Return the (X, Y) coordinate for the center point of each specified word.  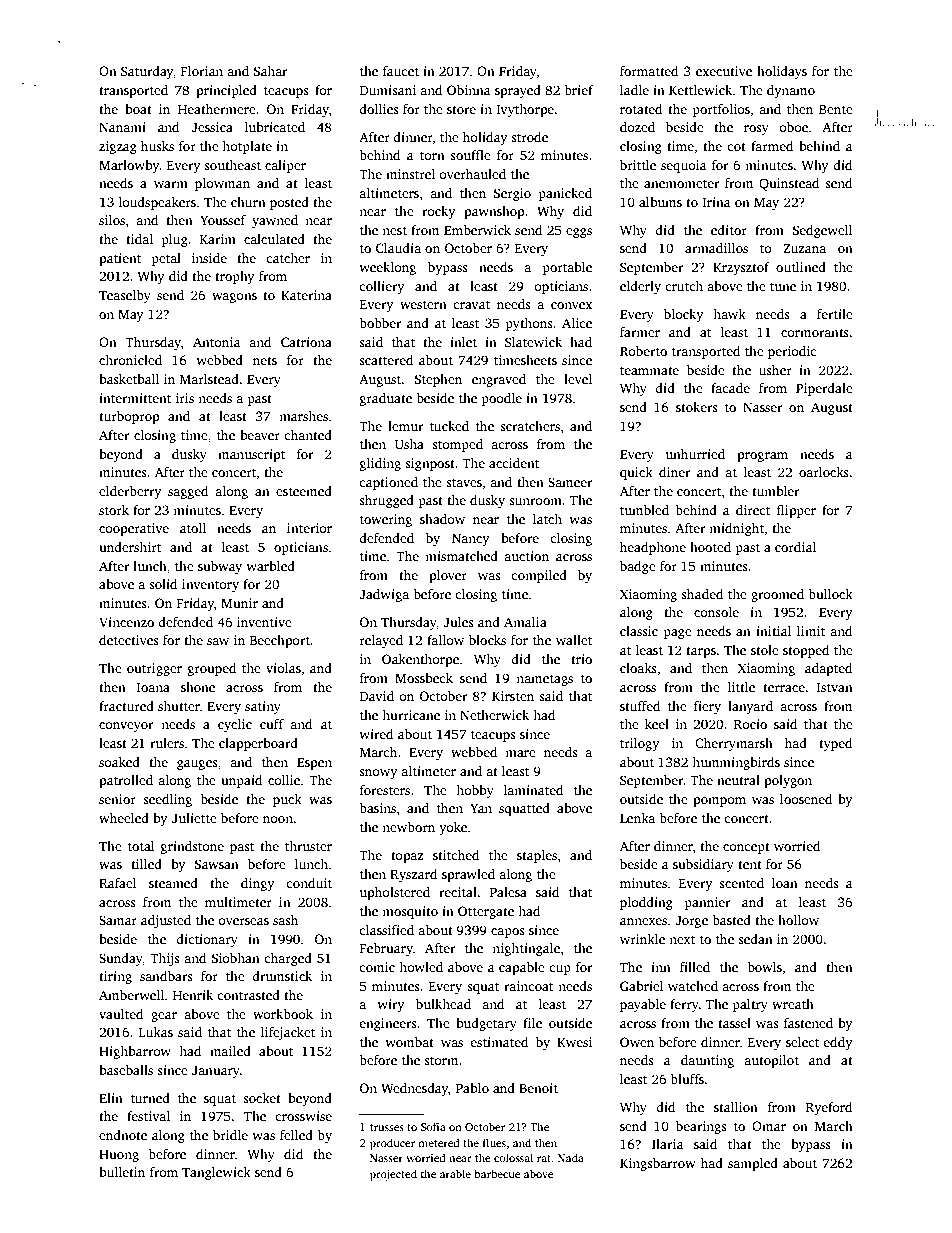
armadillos (716, 248)
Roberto (643, 351)
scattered (386, 360)
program (762, 457)
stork (114, 510)
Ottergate (486, 912)
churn (248, 202)
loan (785, 883)
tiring (115, 977)
